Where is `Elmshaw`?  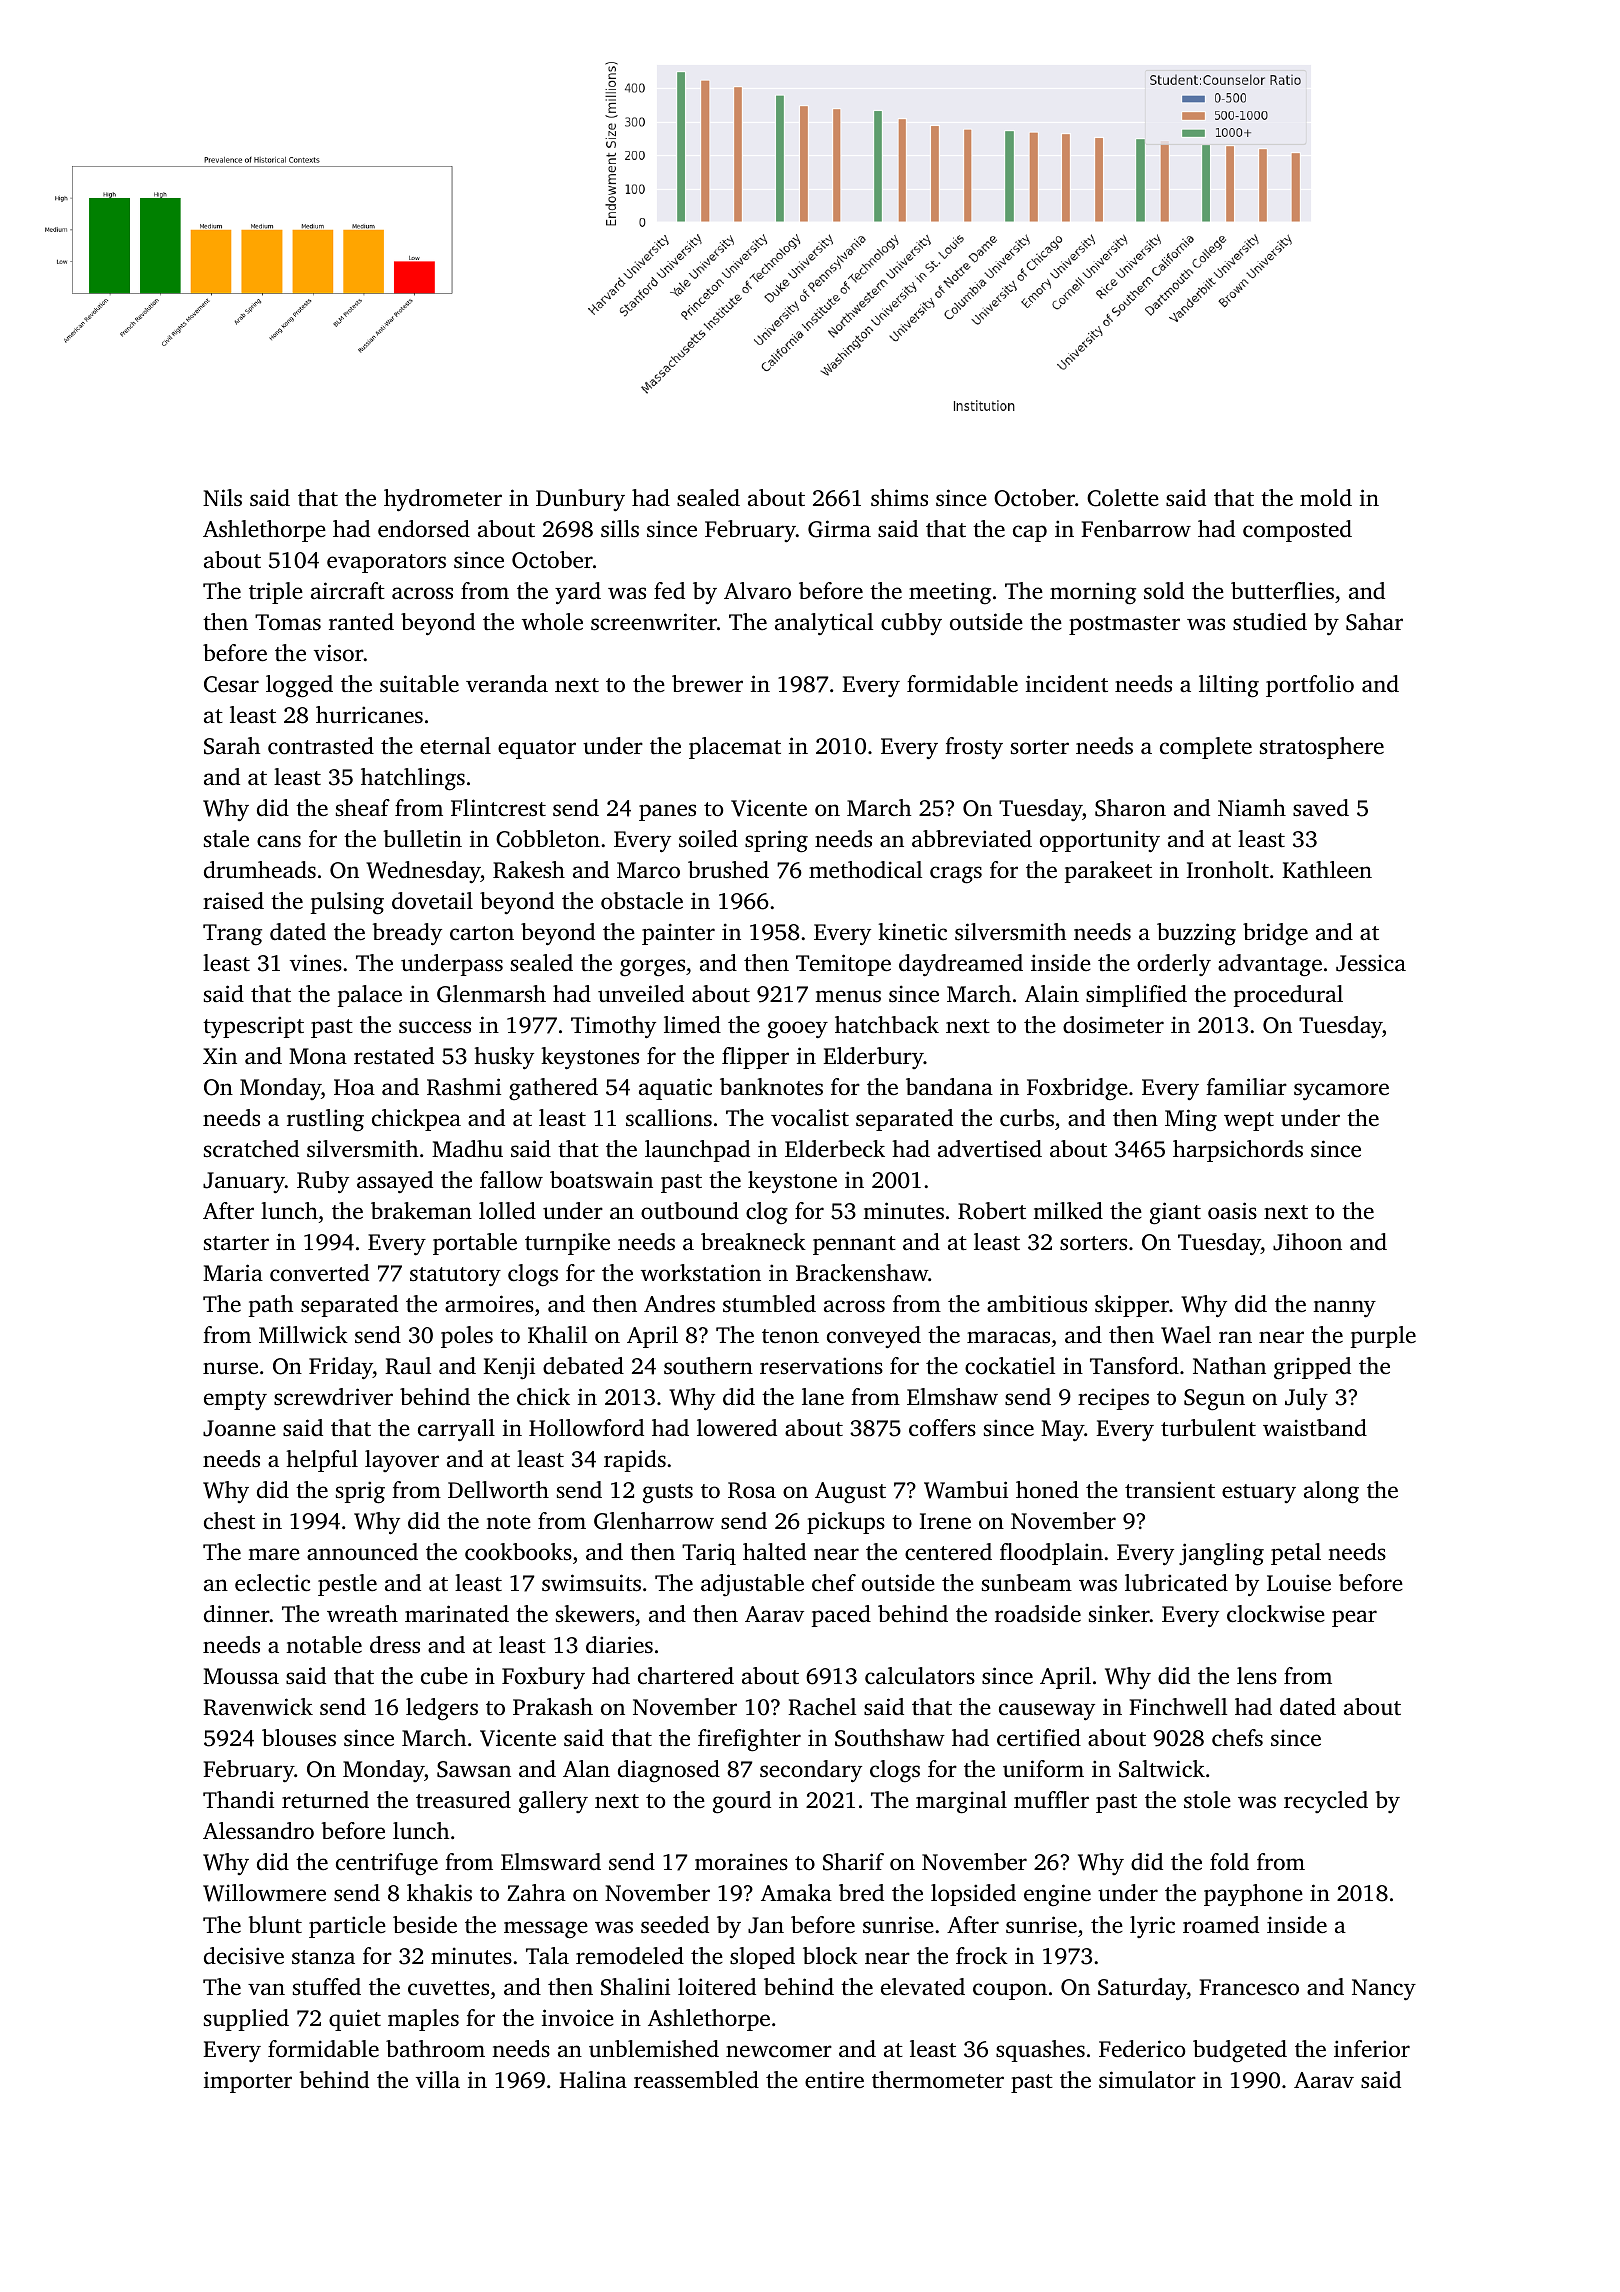
Elmshaw is located at coordinates (952, 1397).
